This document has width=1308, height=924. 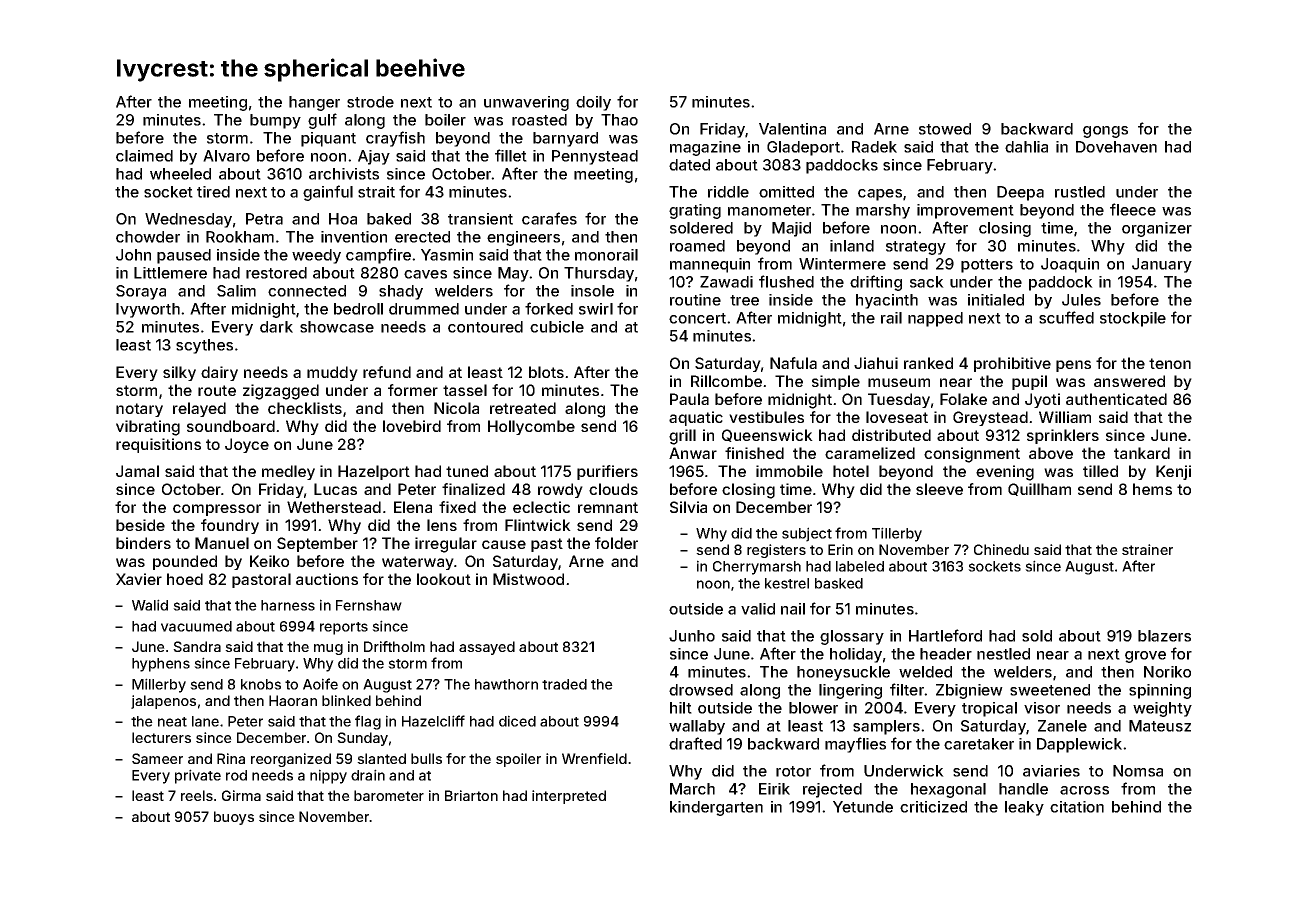 I want to click on cubicle, so click(x=557, y=327).
